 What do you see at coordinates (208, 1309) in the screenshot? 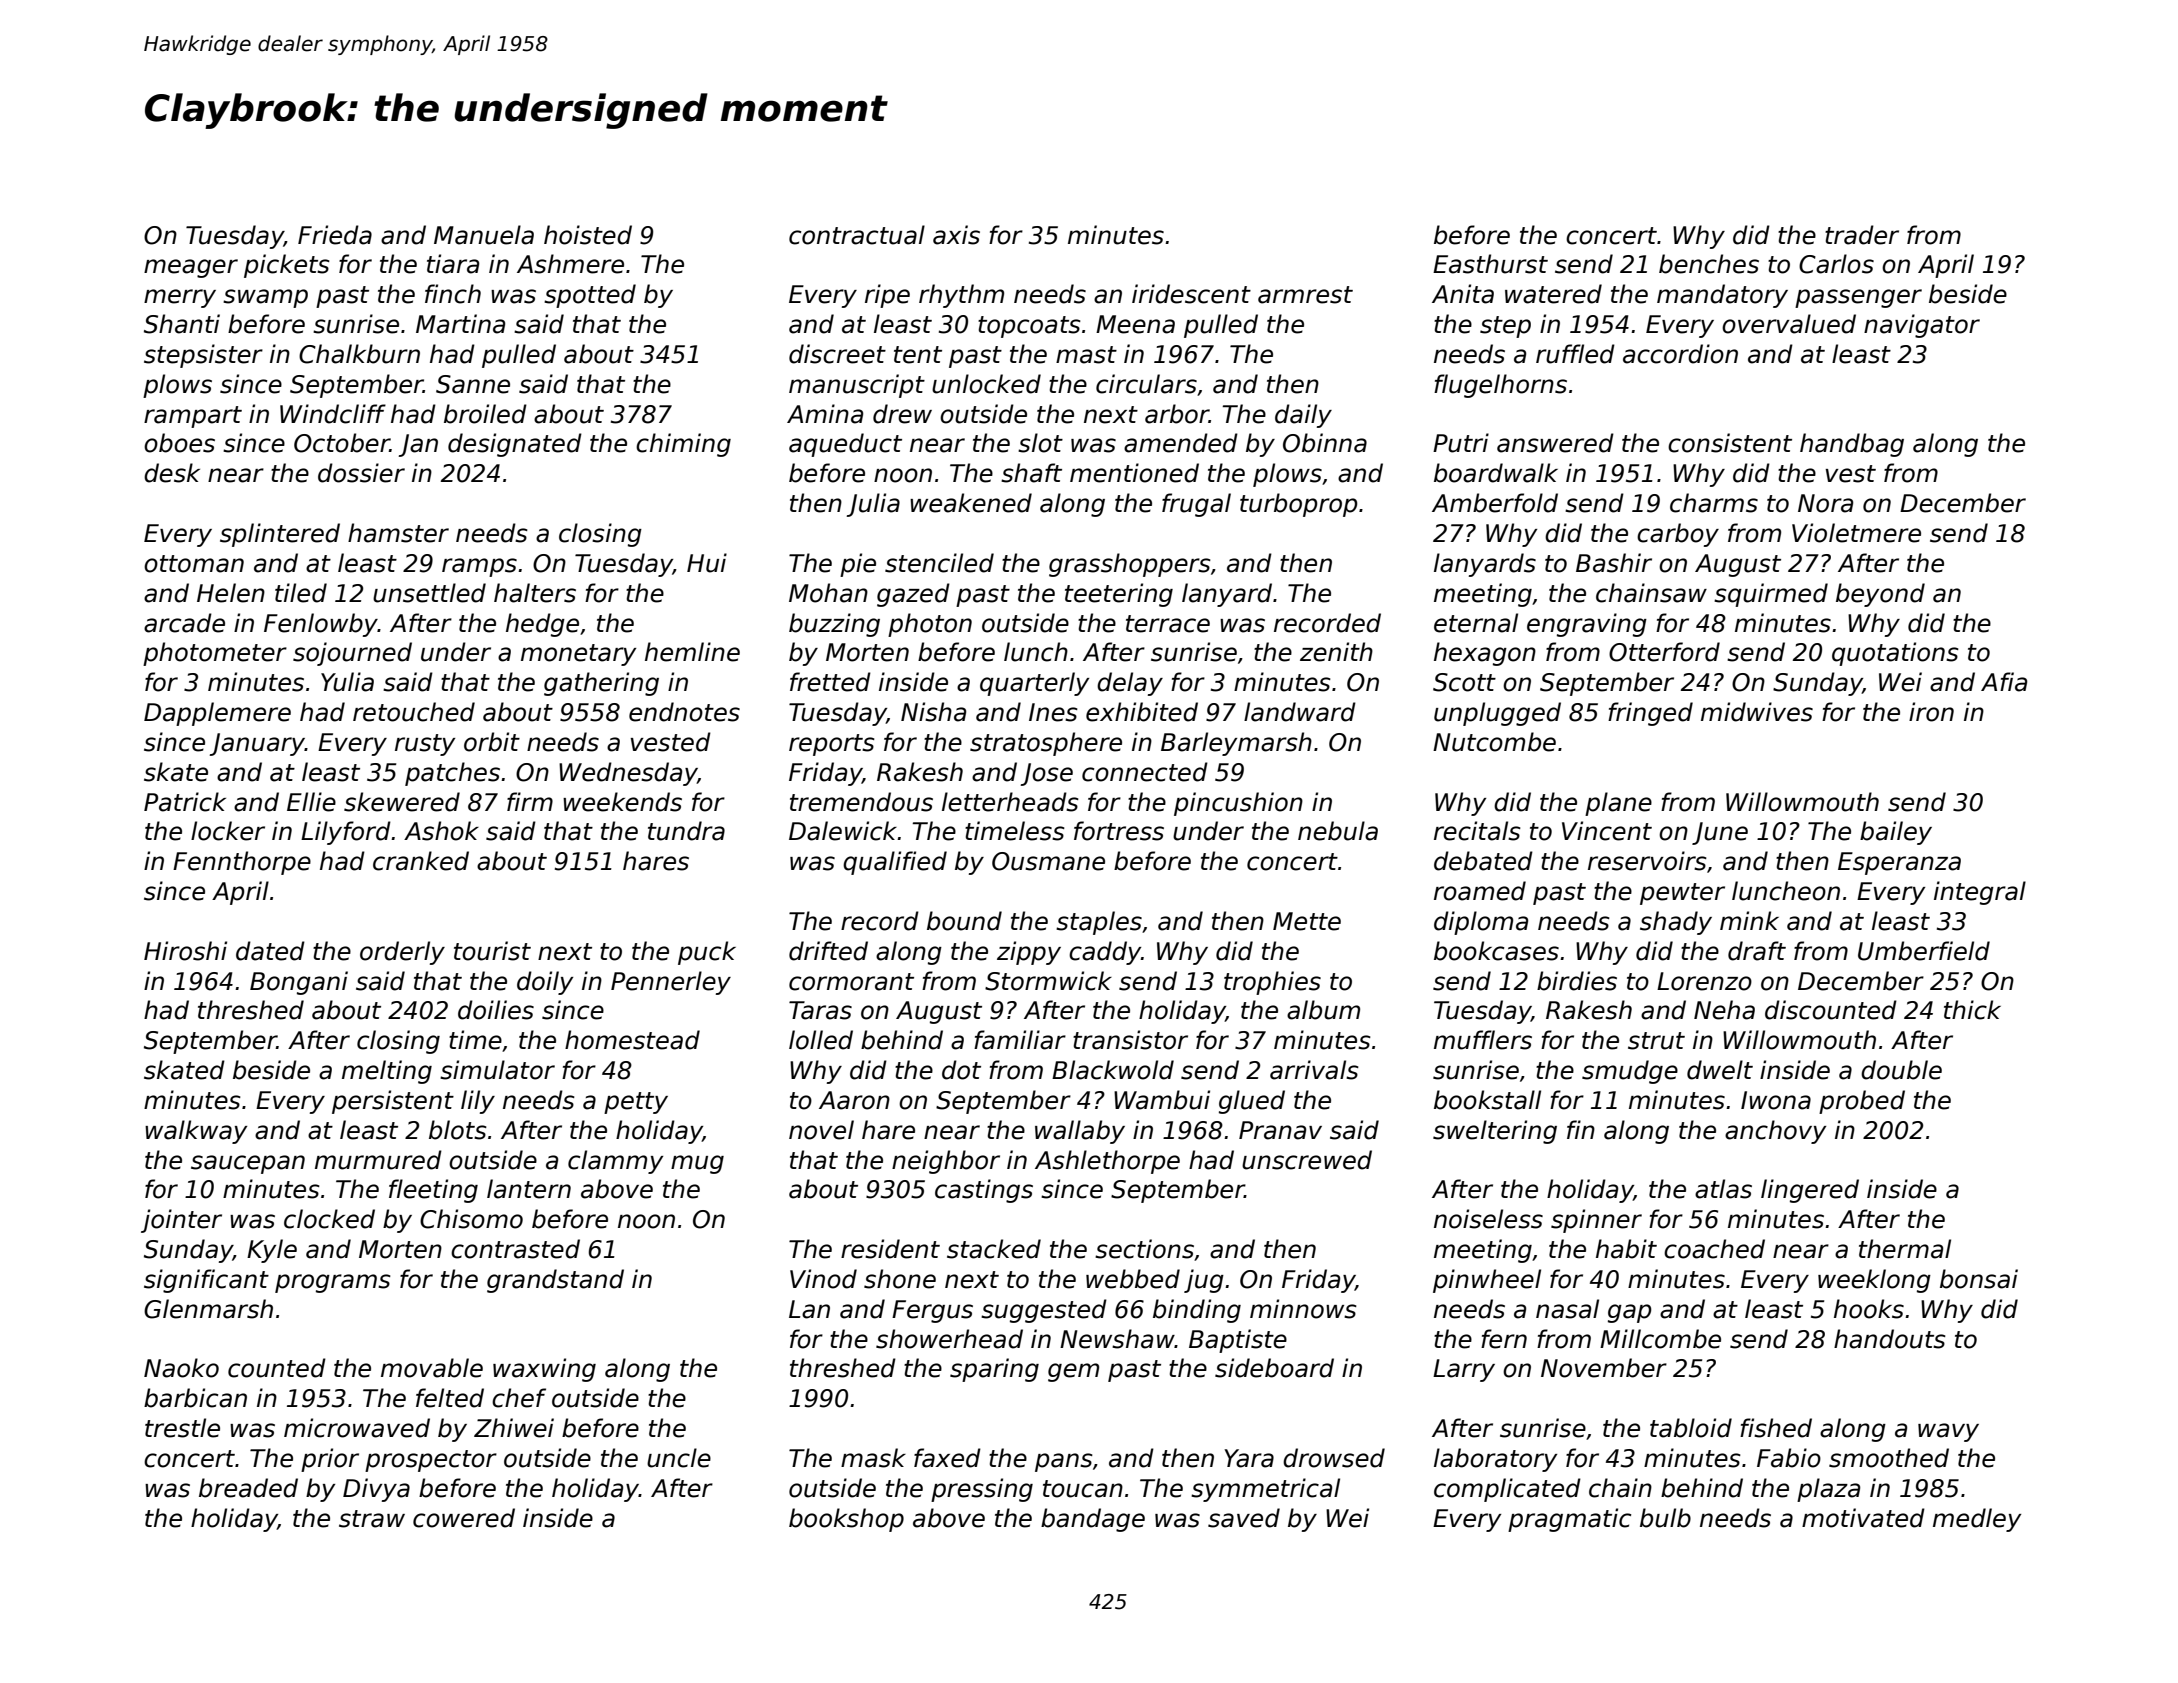
I see `Glenmarsh` at bounding box center [208, 1309].
